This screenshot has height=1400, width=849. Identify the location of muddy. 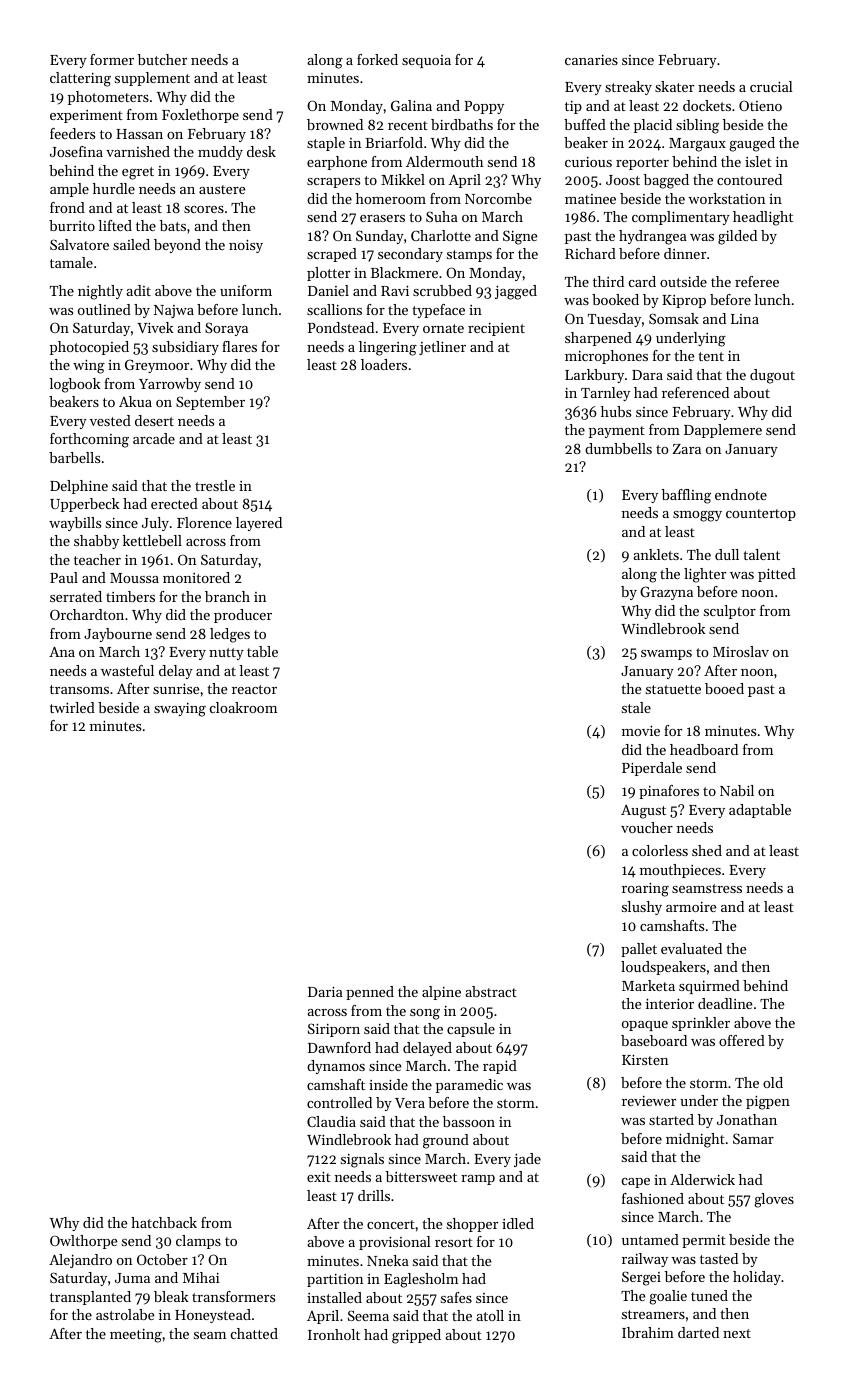
(220, 153).
